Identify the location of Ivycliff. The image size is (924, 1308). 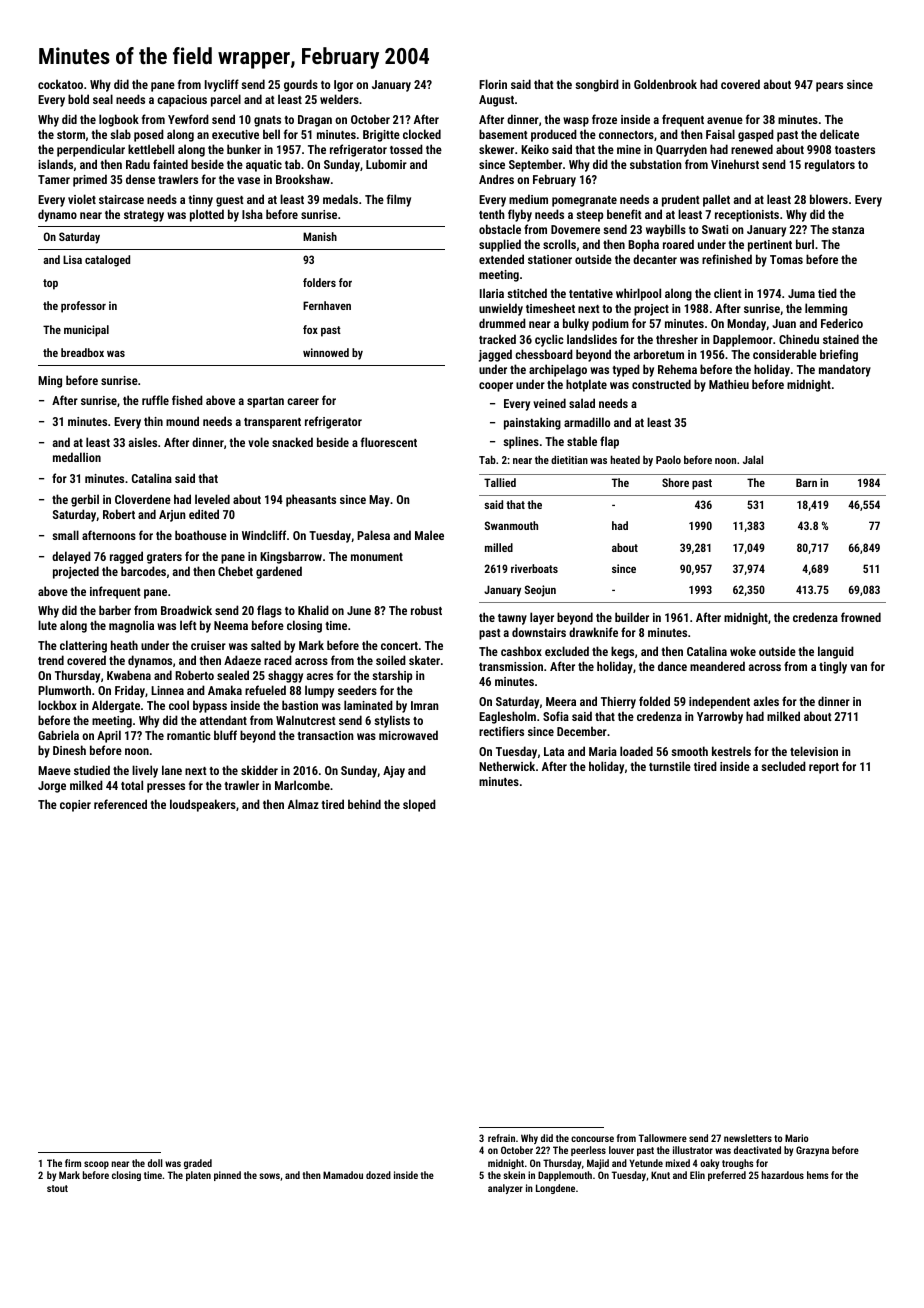
(222, 85).
